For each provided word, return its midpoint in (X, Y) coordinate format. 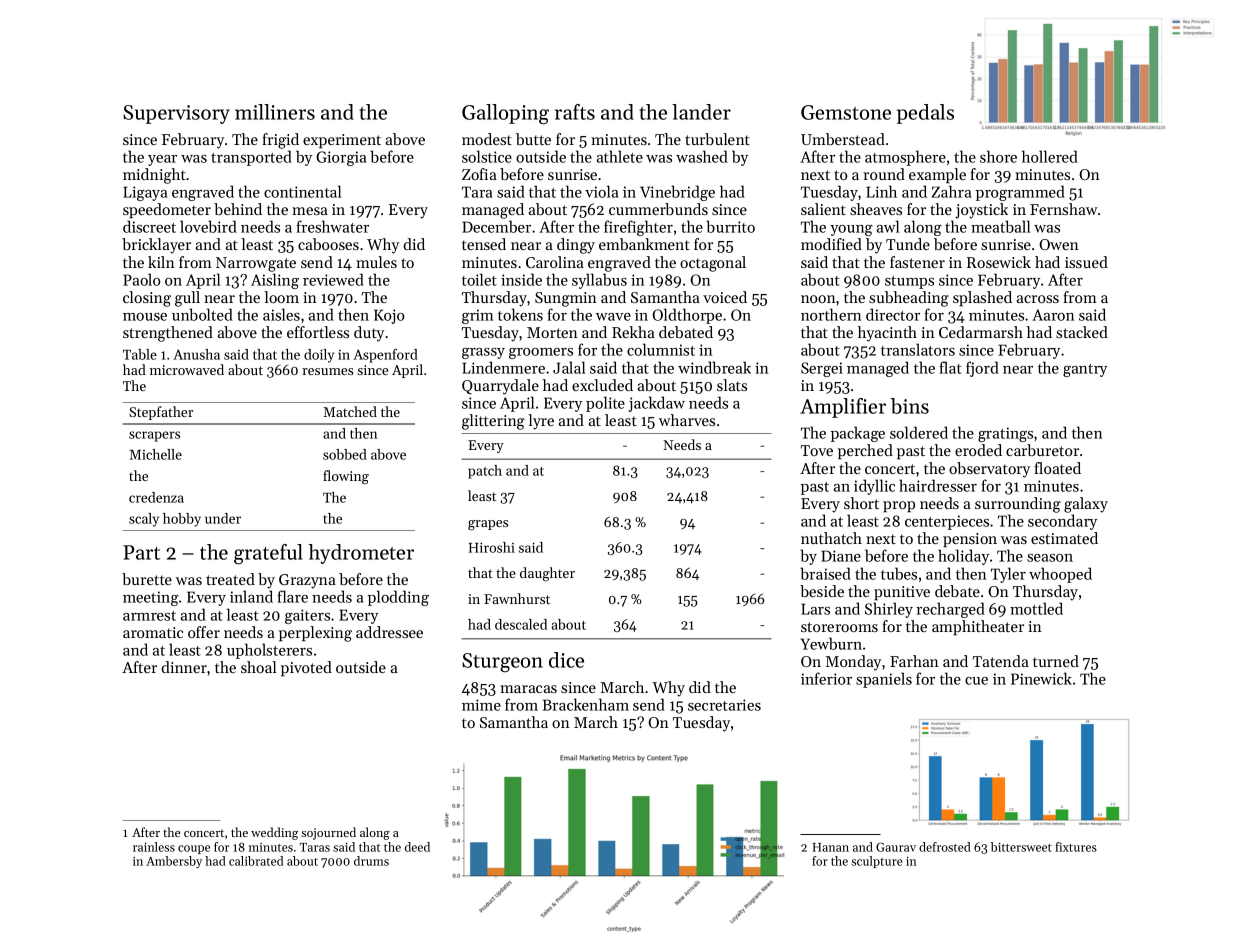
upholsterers (269, 651)
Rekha (633, 332)
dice (566, 660)
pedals (925, 114)
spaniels (884, 680)
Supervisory (176, 114)
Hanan (831, 847)
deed (417, 847)
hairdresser (938, 485)
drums (371, 861)
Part (141, 552)
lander (701, 112)
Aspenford (385, 356)
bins (910, 406)
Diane (841, 556)
